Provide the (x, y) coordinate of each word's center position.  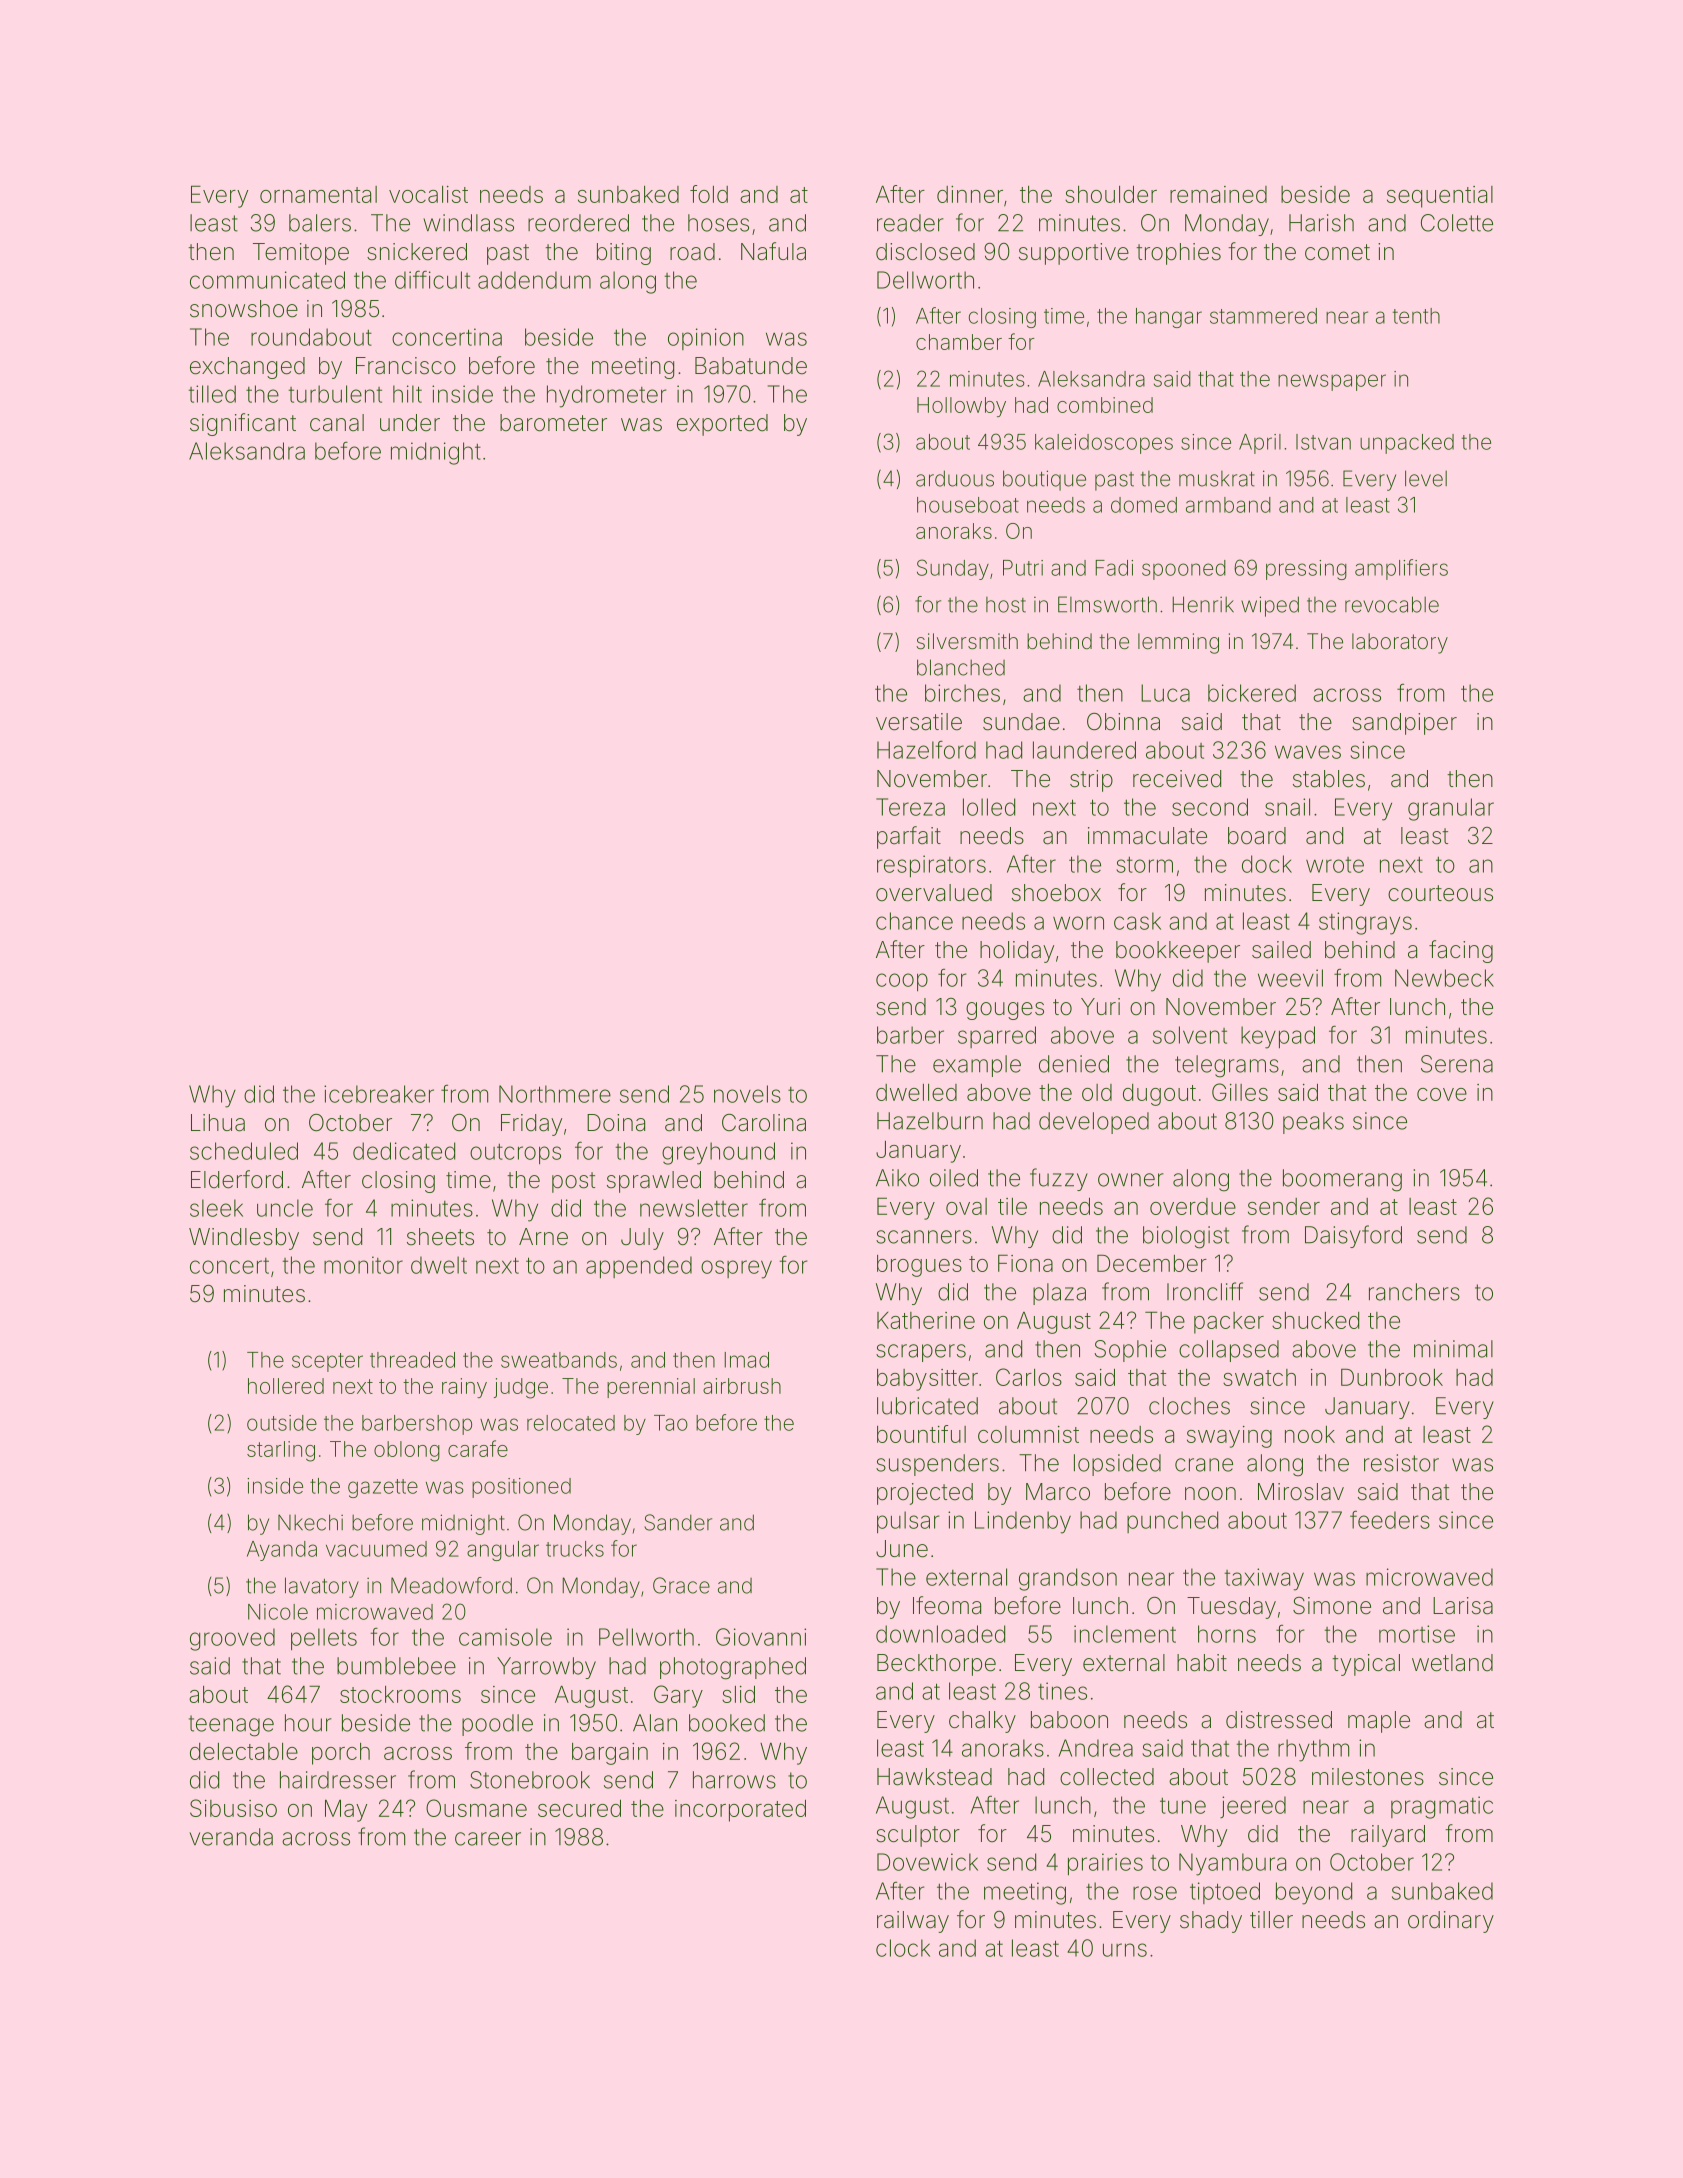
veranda (231, 1837)
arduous (955, 478)
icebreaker (379, 1094)
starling (281, 1451)
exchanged (247, 368)
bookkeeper (1178, 952)
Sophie (1130, 1351)
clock (903, 1948)
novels (747, 1094)
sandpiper (1404, 724)
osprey (736, 1269)
